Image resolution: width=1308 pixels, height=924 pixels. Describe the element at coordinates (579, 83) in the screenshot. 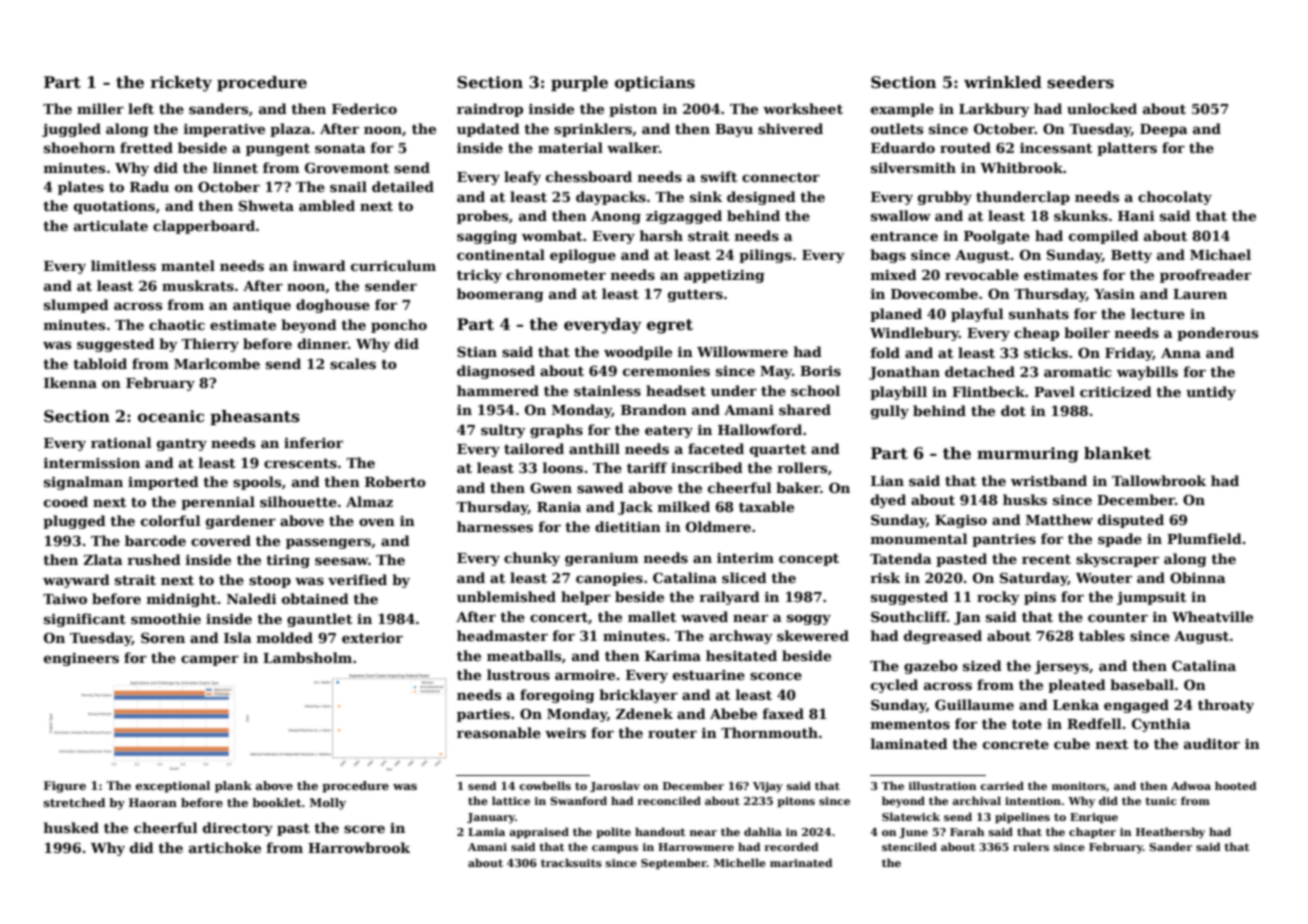

I see `purple` at that location.
